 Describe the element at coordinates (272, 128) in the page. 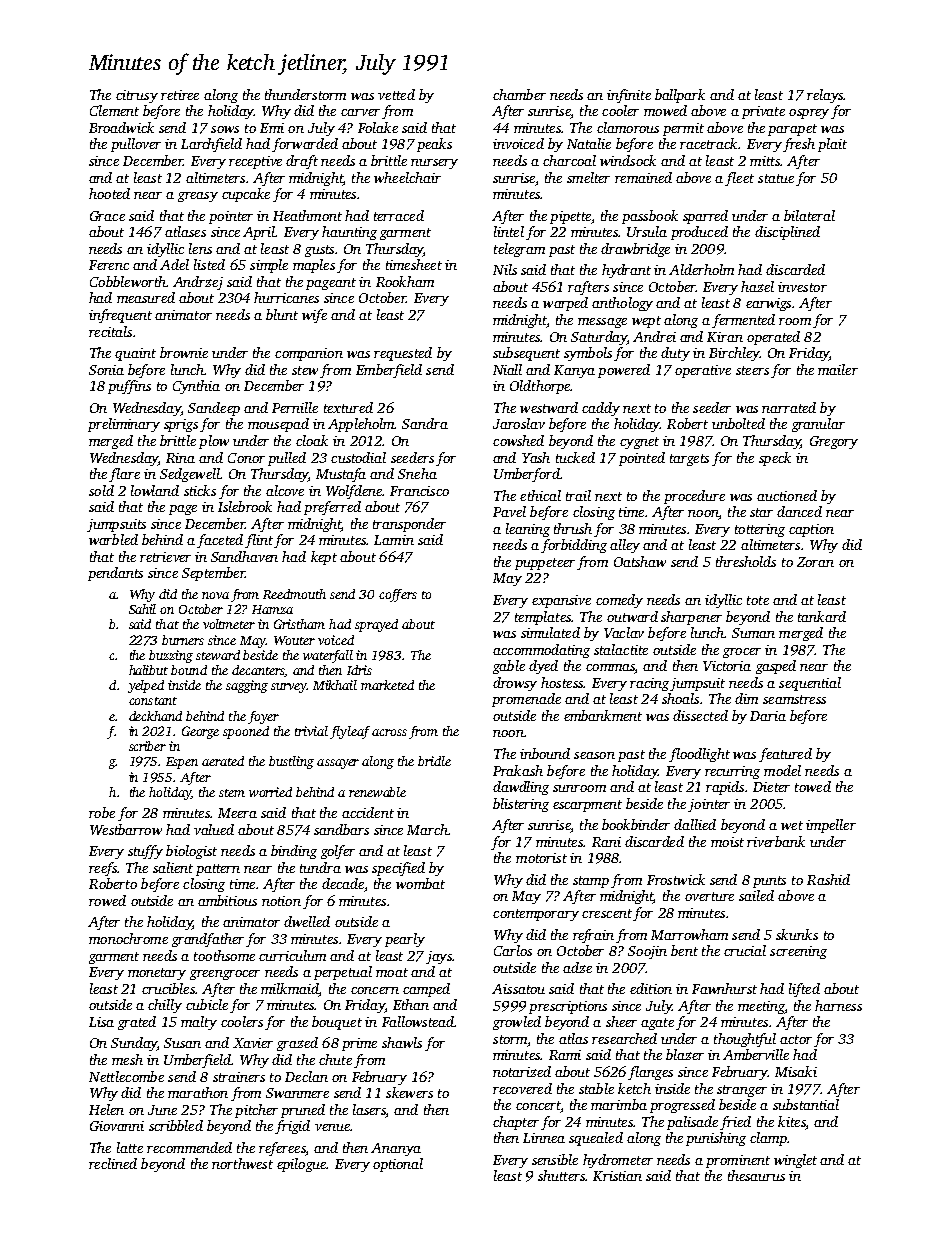

I see `Emi` at that location.
